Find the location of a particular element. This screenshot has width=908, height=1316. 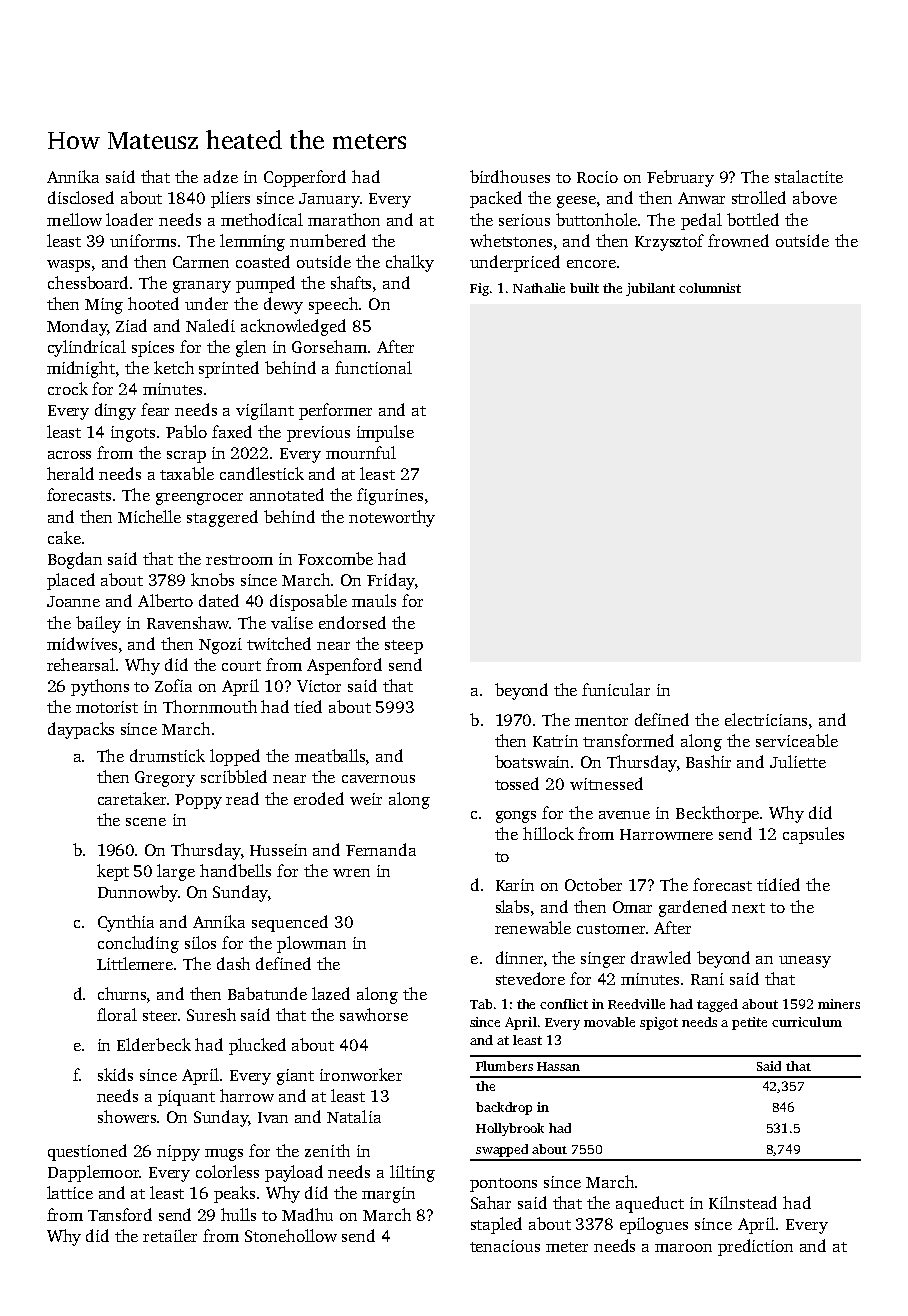

giant is located at coordinates (295, 1077).
